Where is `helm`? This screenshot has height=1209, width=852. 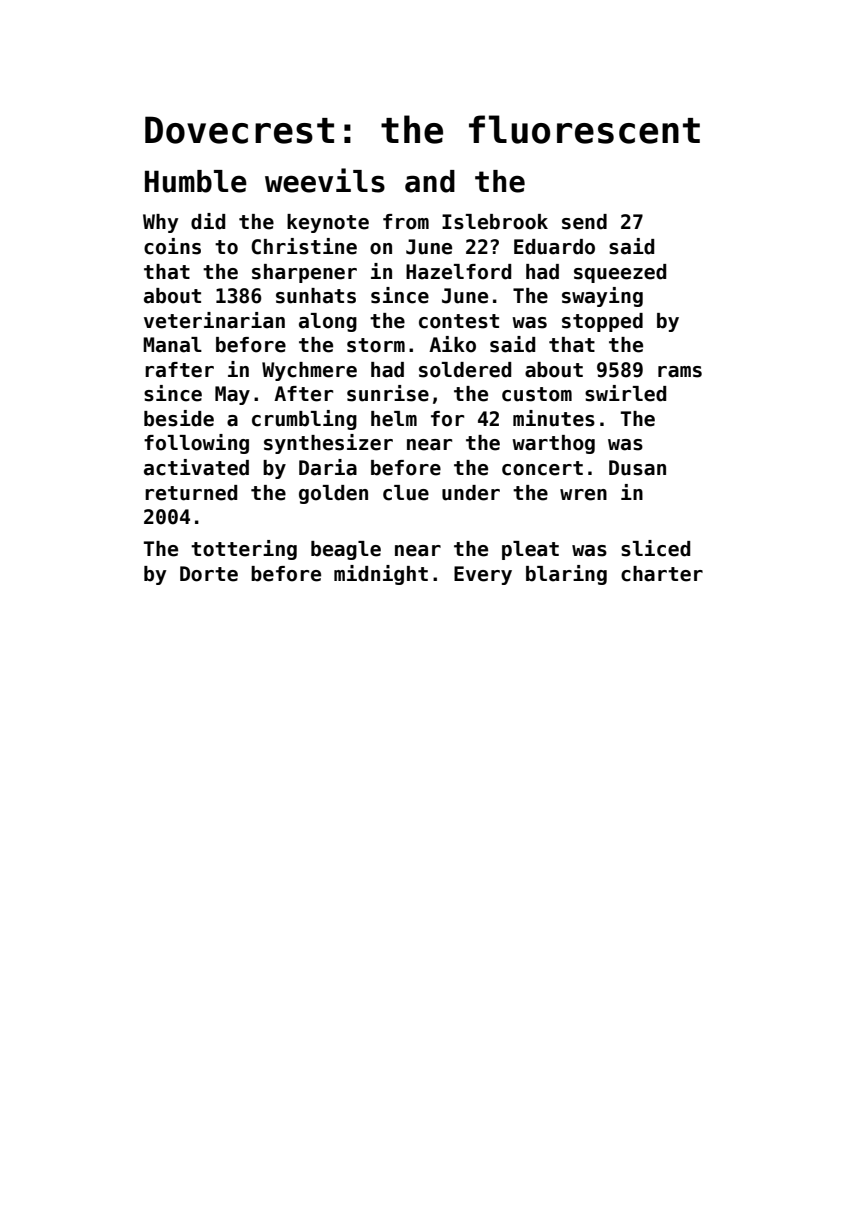 helm is located at coordinates (394, 419).
